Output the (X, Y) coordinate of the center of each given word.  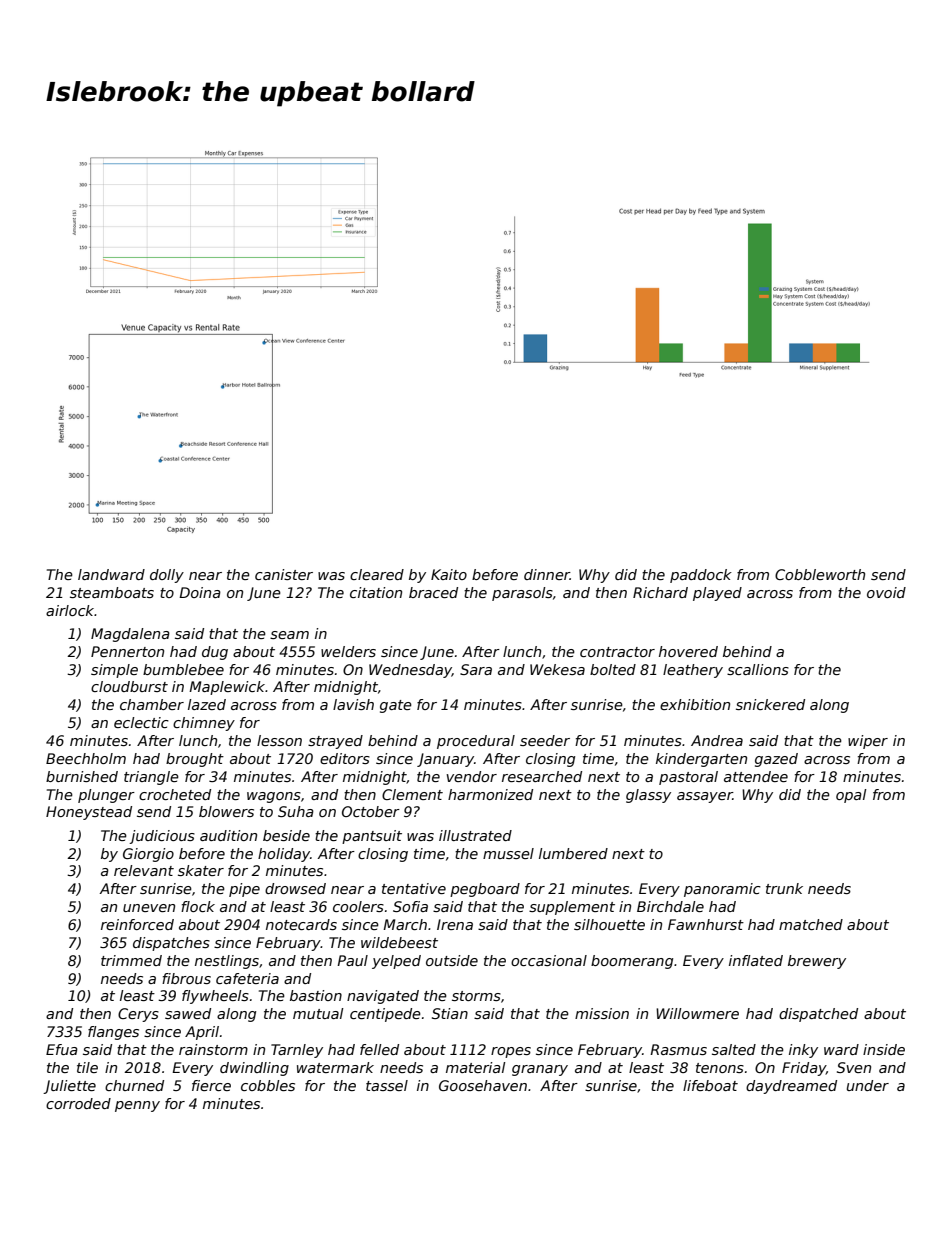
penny (137, 1106)
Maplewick (227, 688)
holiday (284, 855)
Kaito (449, 574)
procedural (476, 742)
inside (884, 1049)
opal (851, 796)
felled (379, 1049)
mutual (318, 1013)
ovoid (886, 592)
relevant (144, 870)
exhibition (695, 704)
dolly (167, 576)
